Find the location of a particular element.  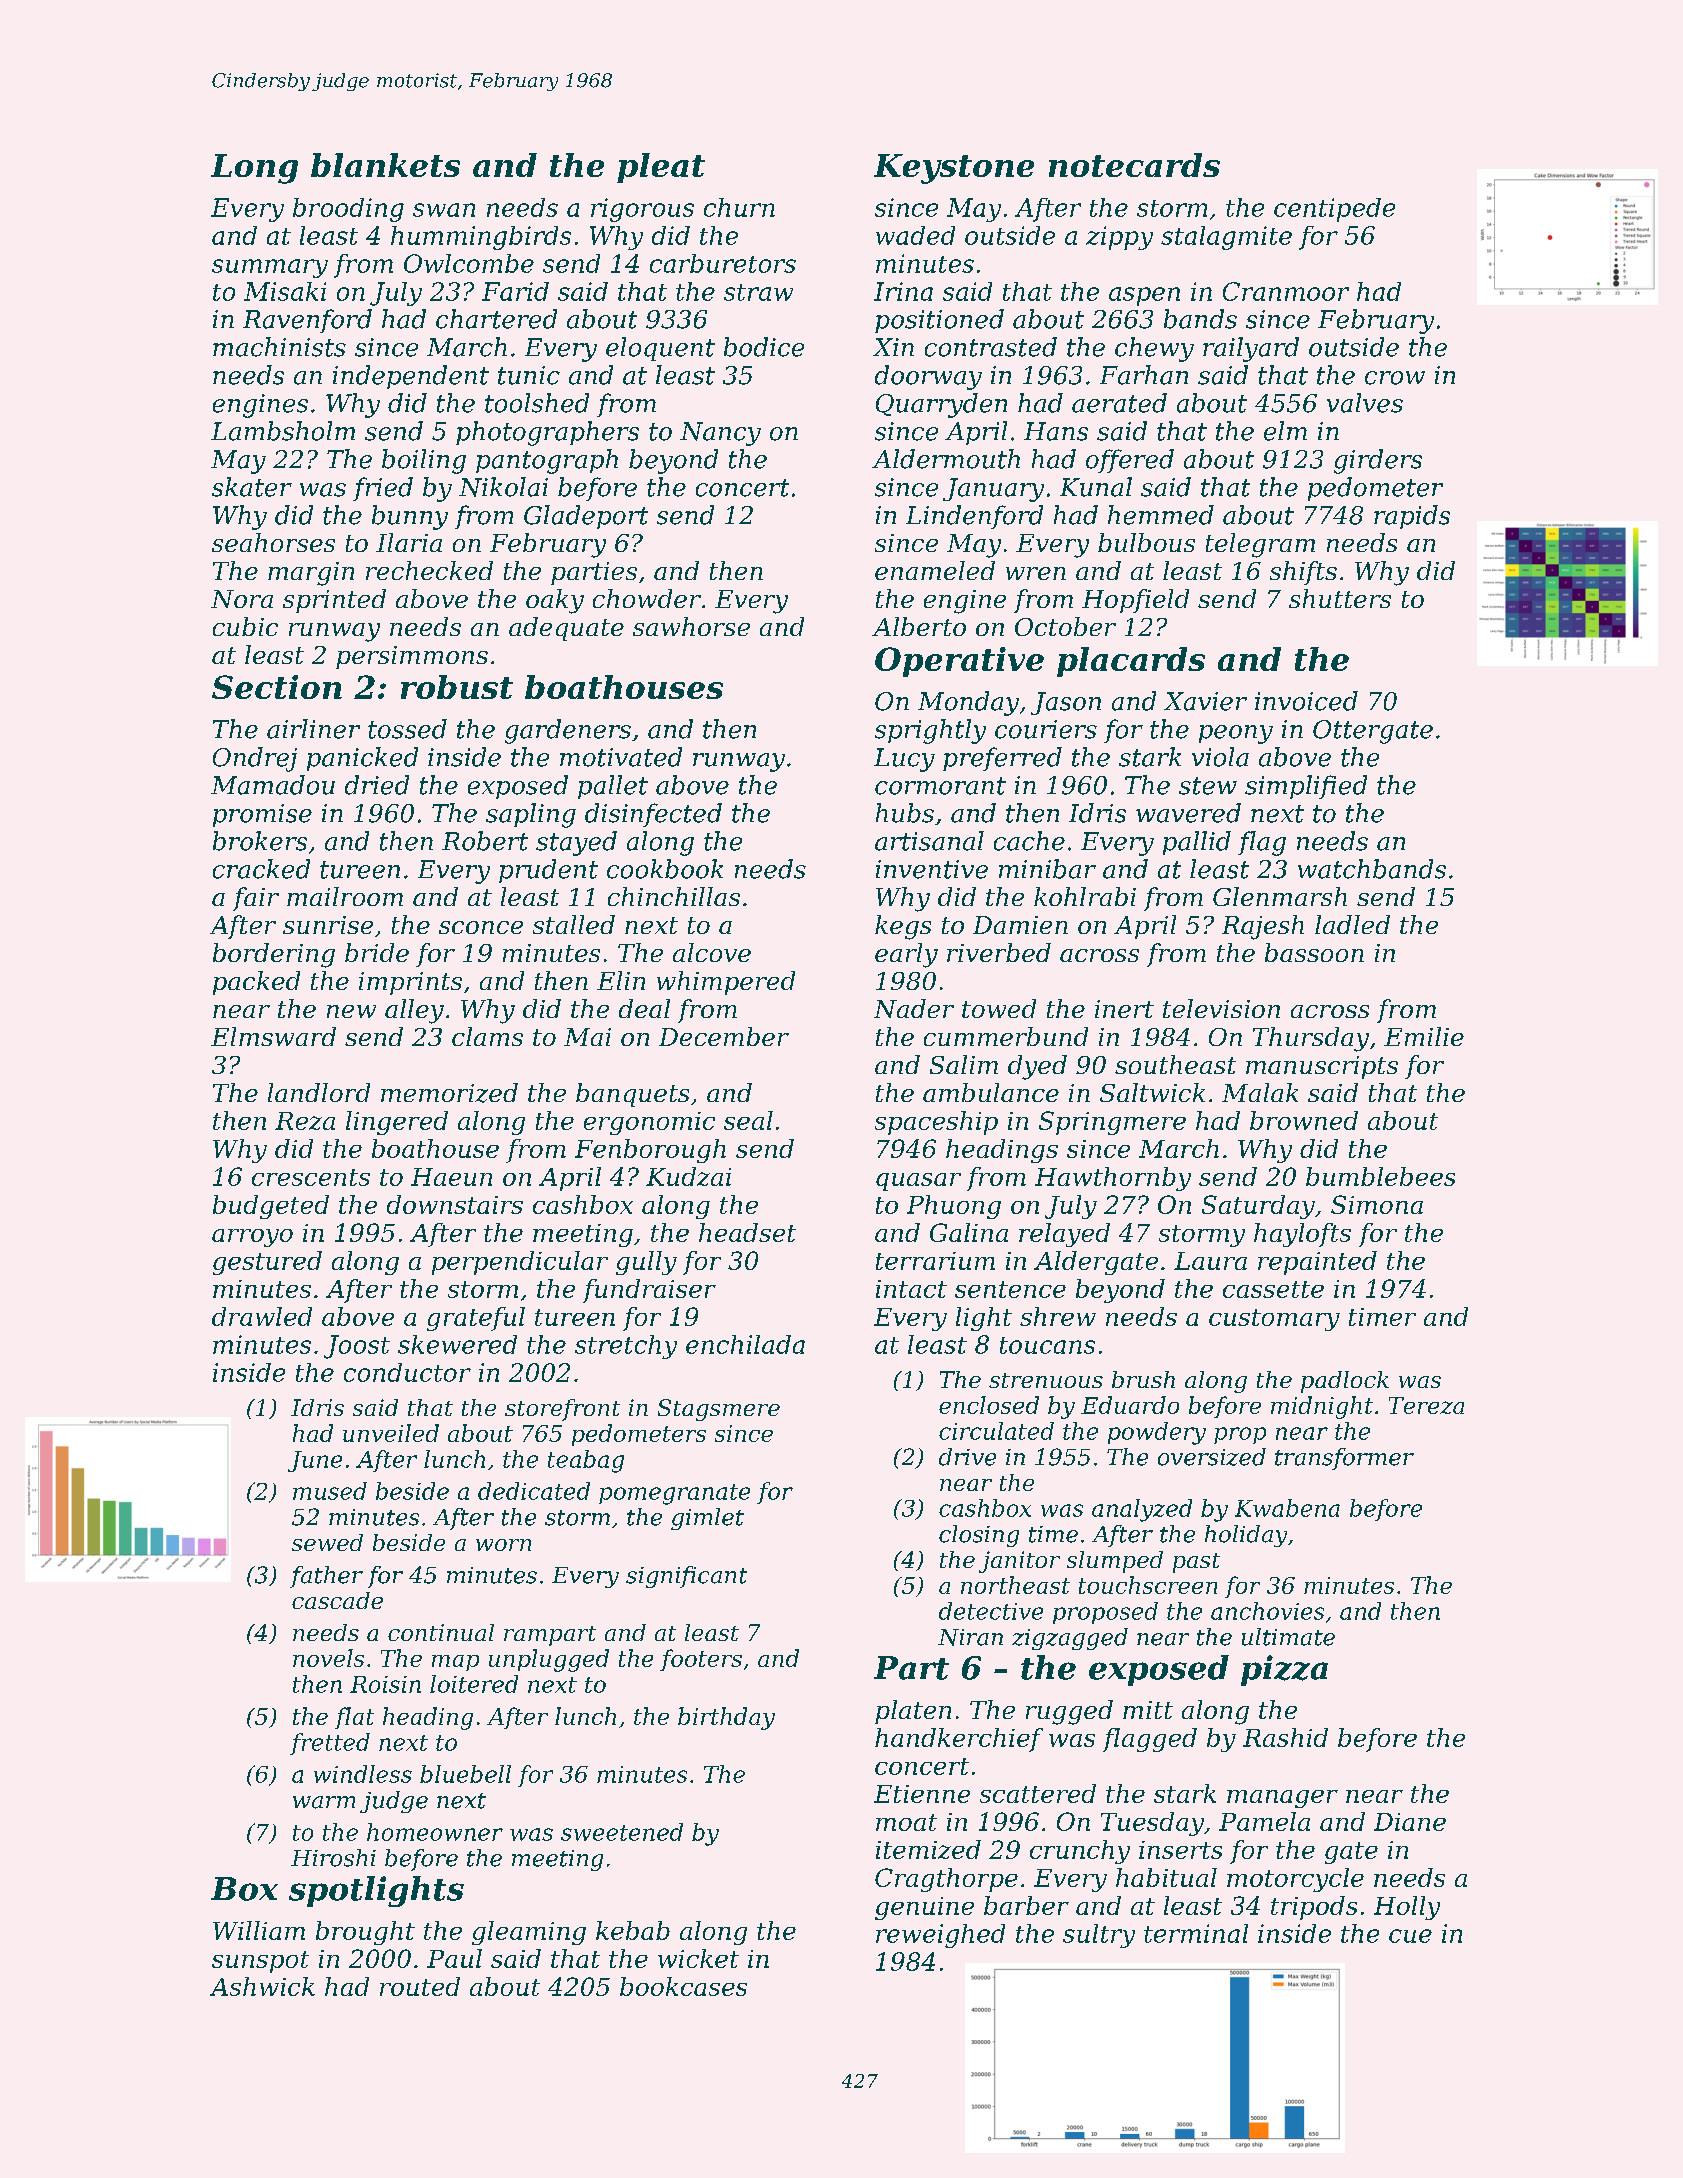

Niran is located at coordinates (970, 1637).
